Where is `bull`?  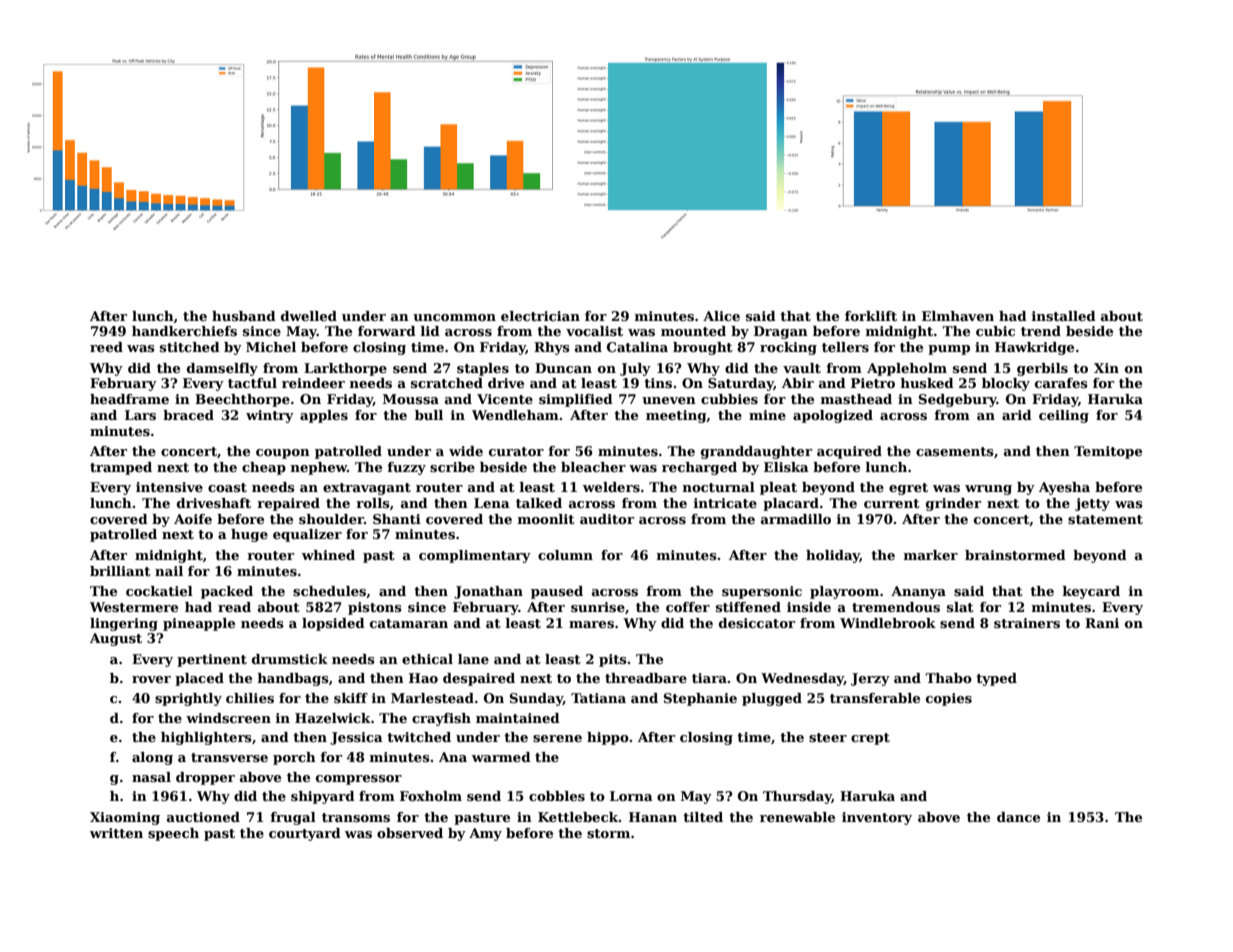
bull is located at coordinates (429, 415).
